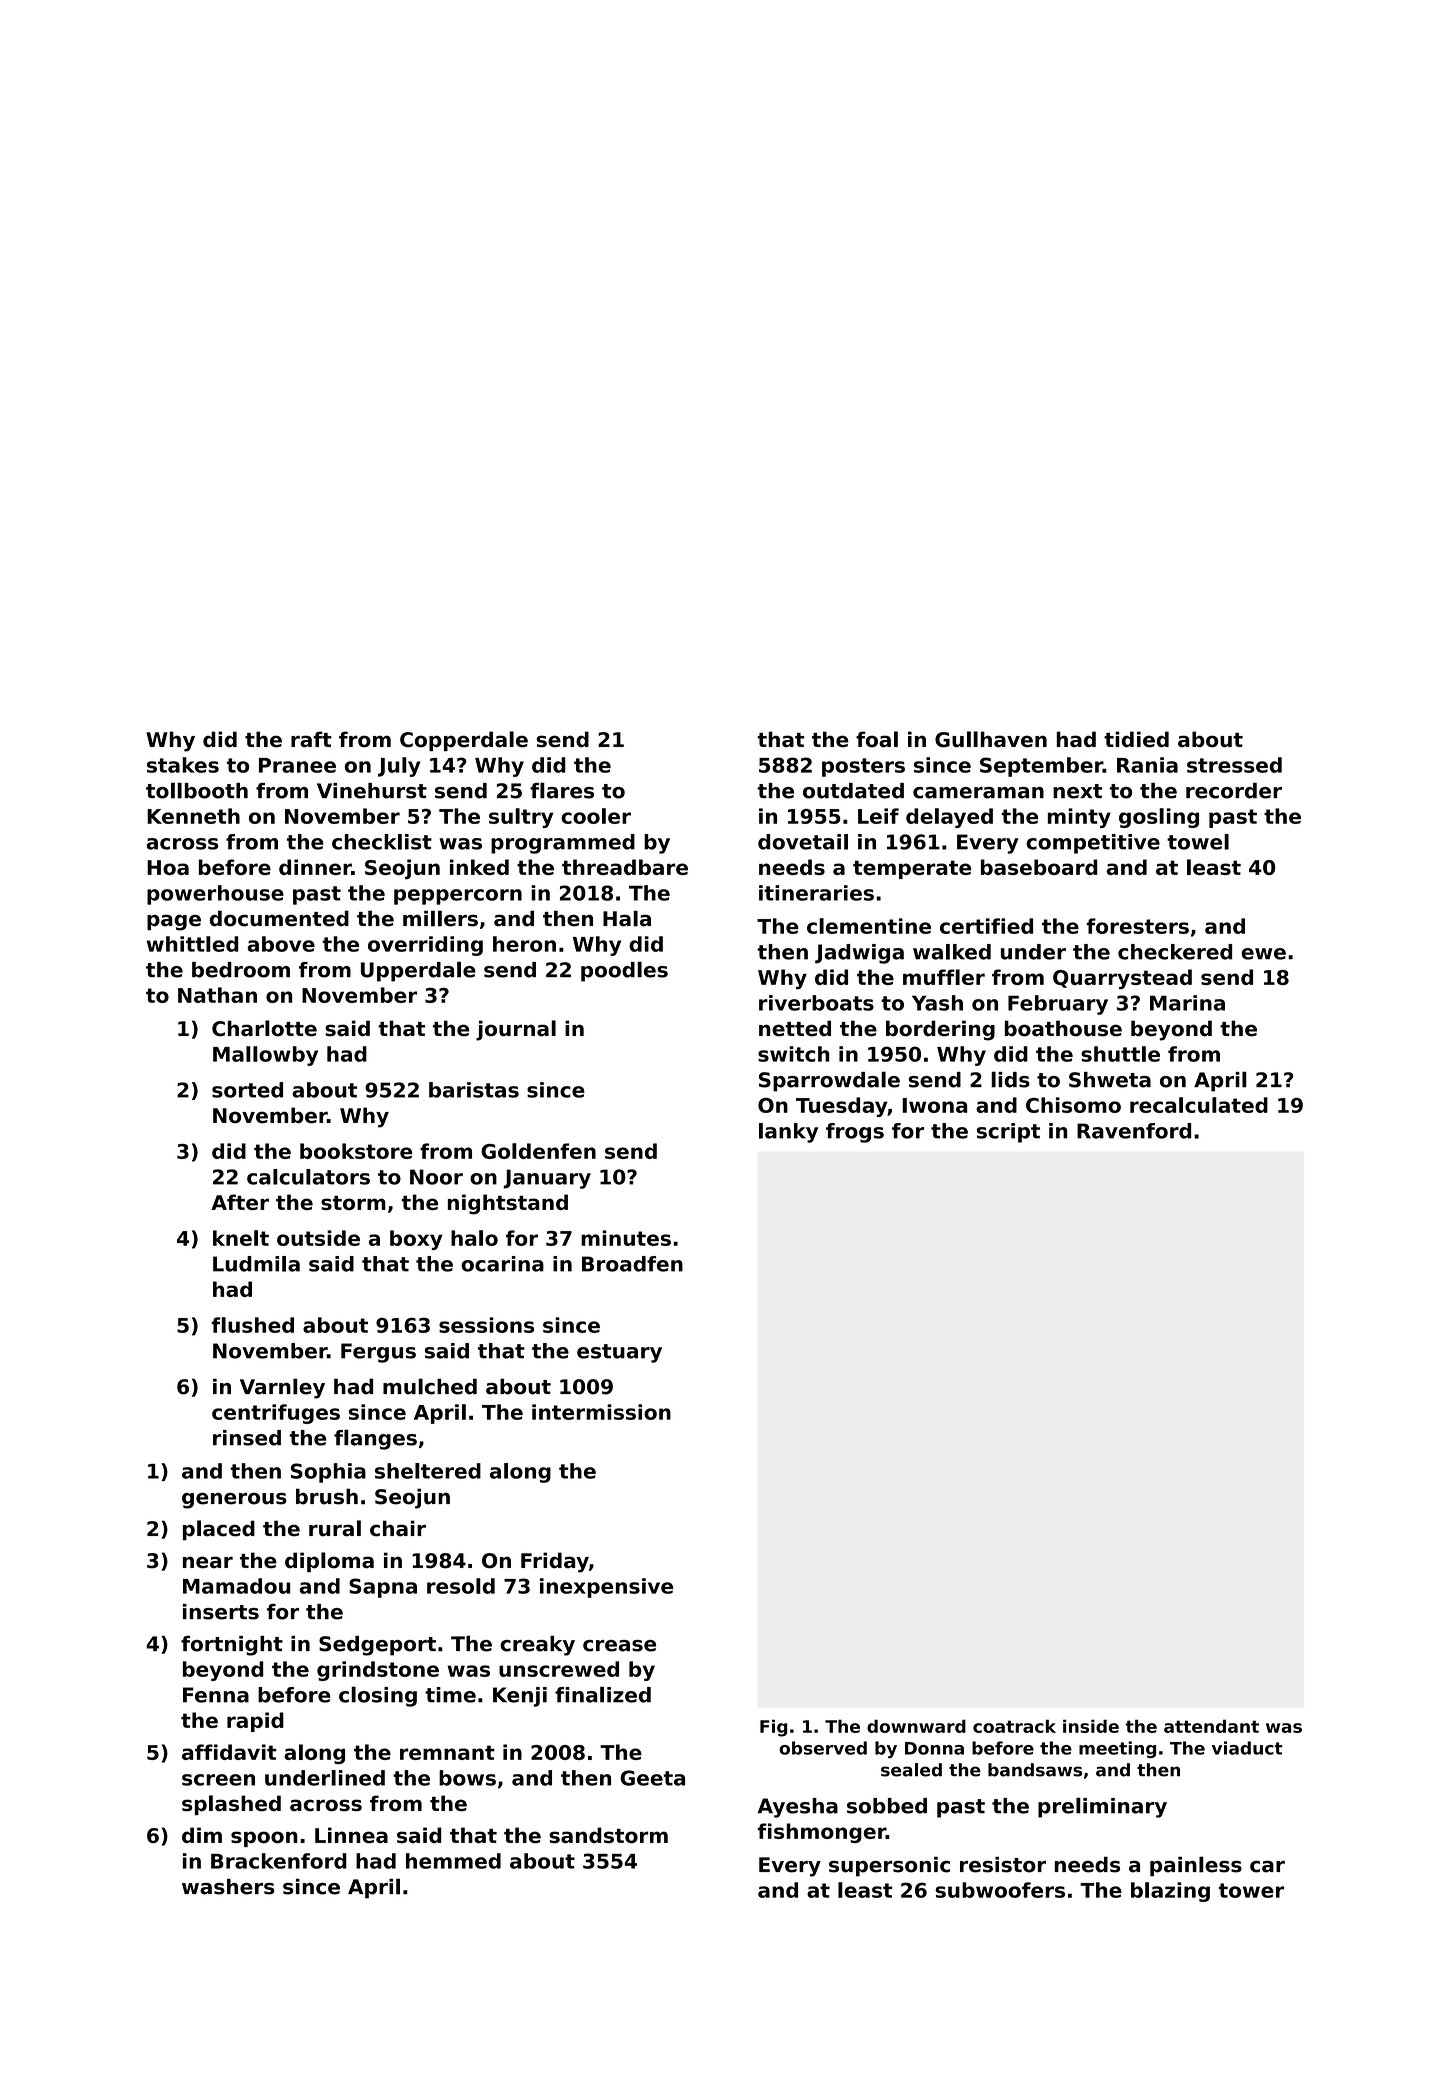 This screenshot has height=2100, width=1450. What do you see at coordinates (601, 1412) in the screenshot?
I see `intermission` at bounding box center [601, 1412].
